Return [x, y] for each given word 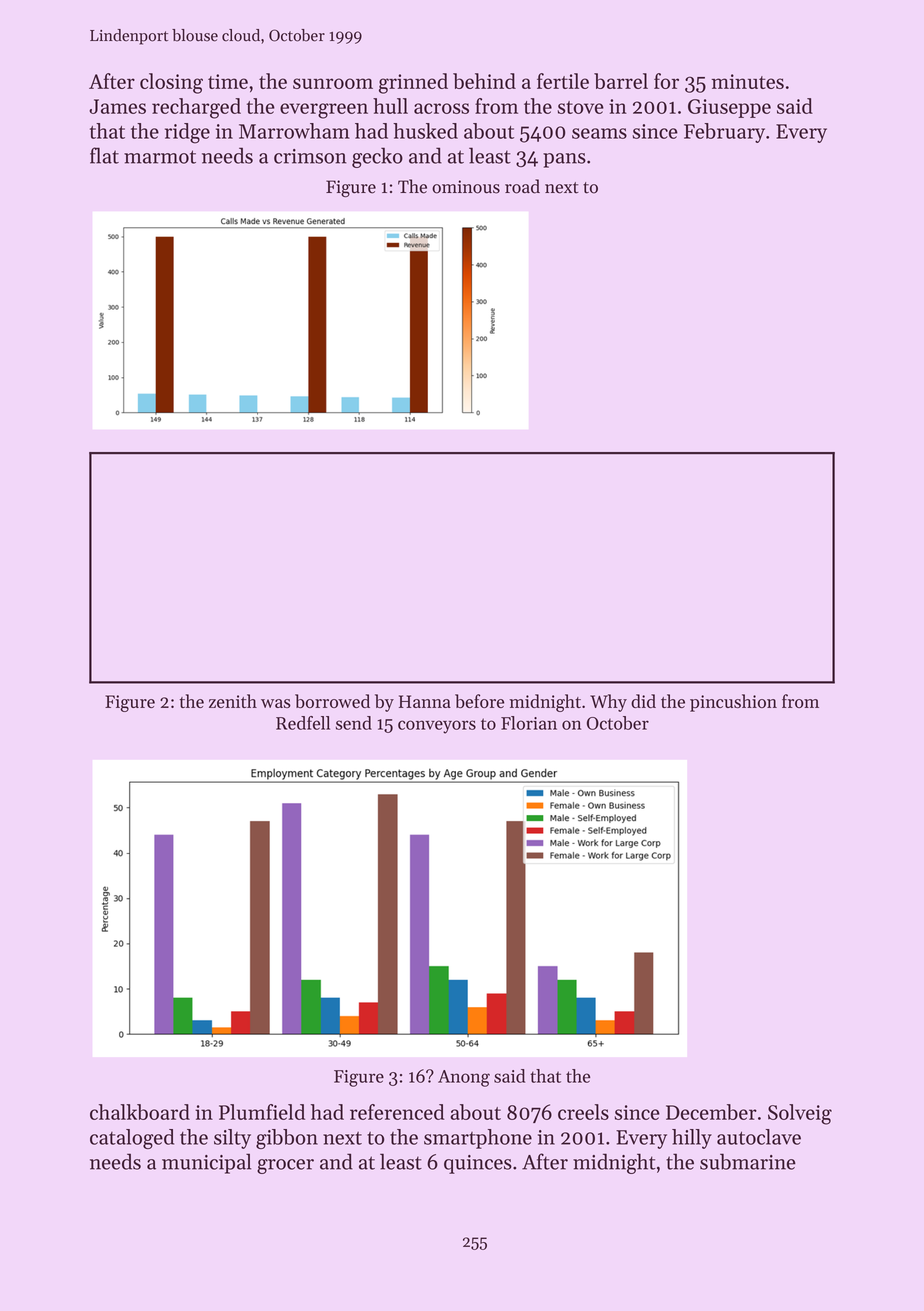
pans [564, 160]
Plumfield [262, 1112]
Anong [464, 1078]
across [441, 108]
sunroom [333, 83]
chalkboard [140, 1112]
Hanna [425, 701]
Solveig [800, 1114]
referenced [397, 1112]
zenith [233, 701]
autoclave [759, 1137]
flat [104, 155]
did [643, 701]
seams [599, 133]
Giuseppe [729, 108]
